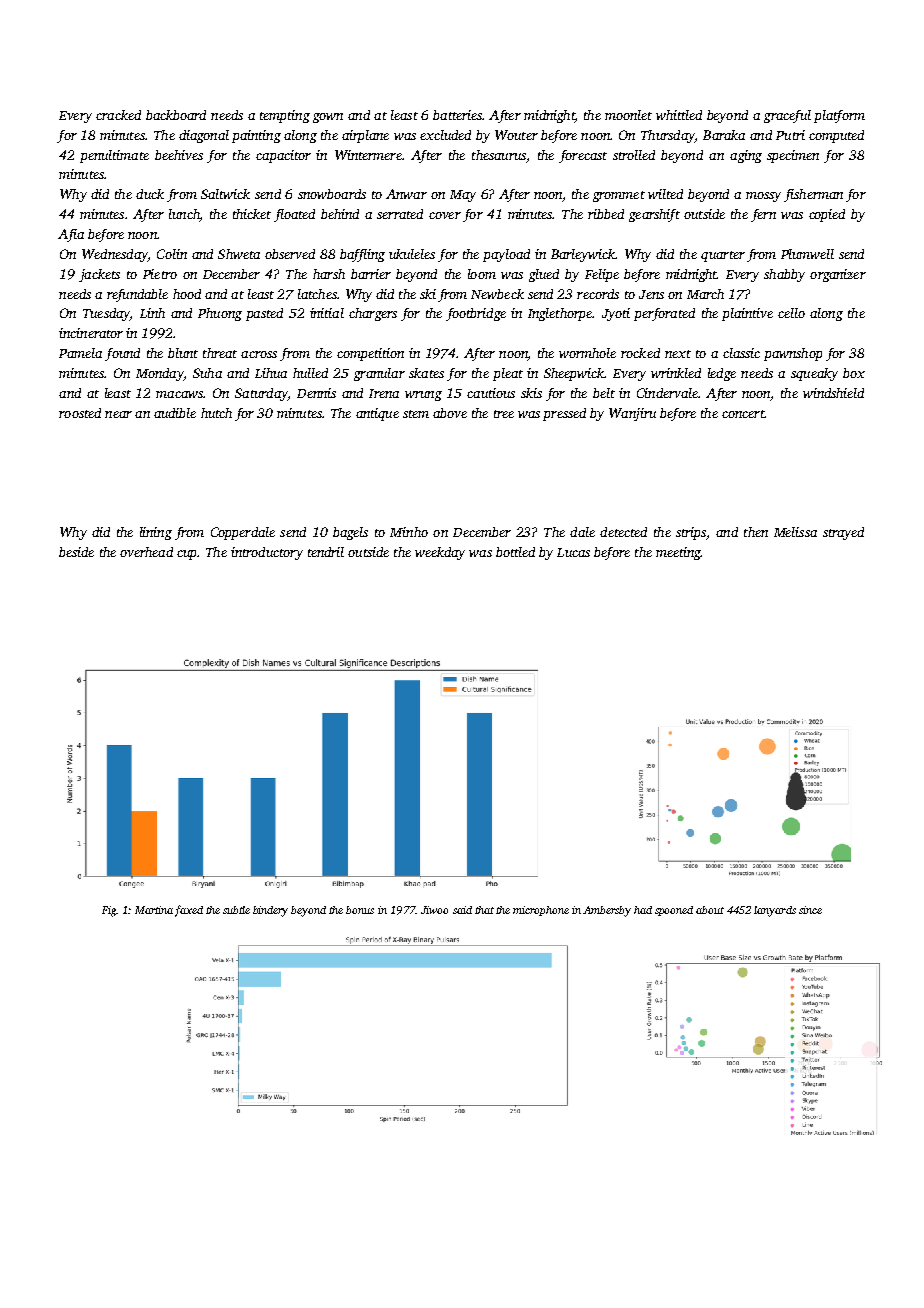  I want to click on cracked, so click(118, 115).
